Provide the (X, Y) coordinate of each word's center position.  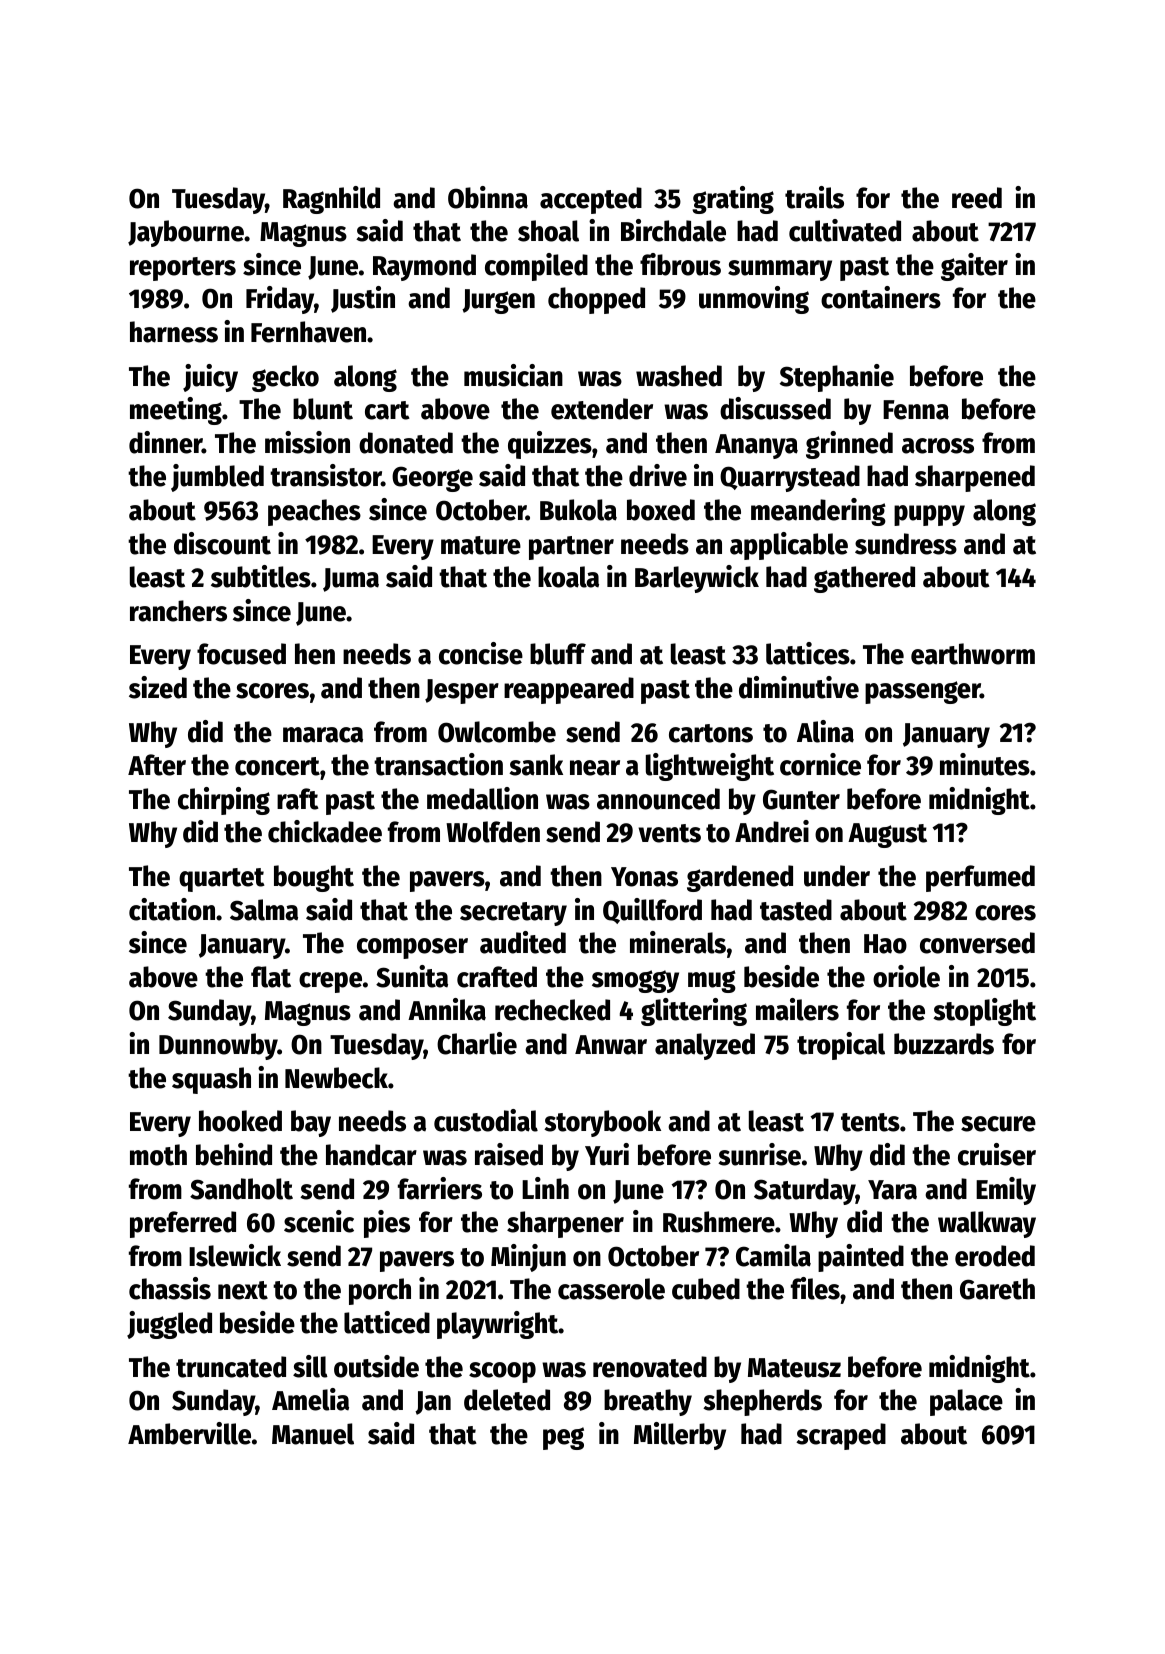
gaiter (974, 267)
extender (602, 409)
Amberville (189, 1433)
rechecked (552, 1010)
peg (563, 1438)
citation (172, 909)
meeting (176, 411)
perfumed (980, 878)
